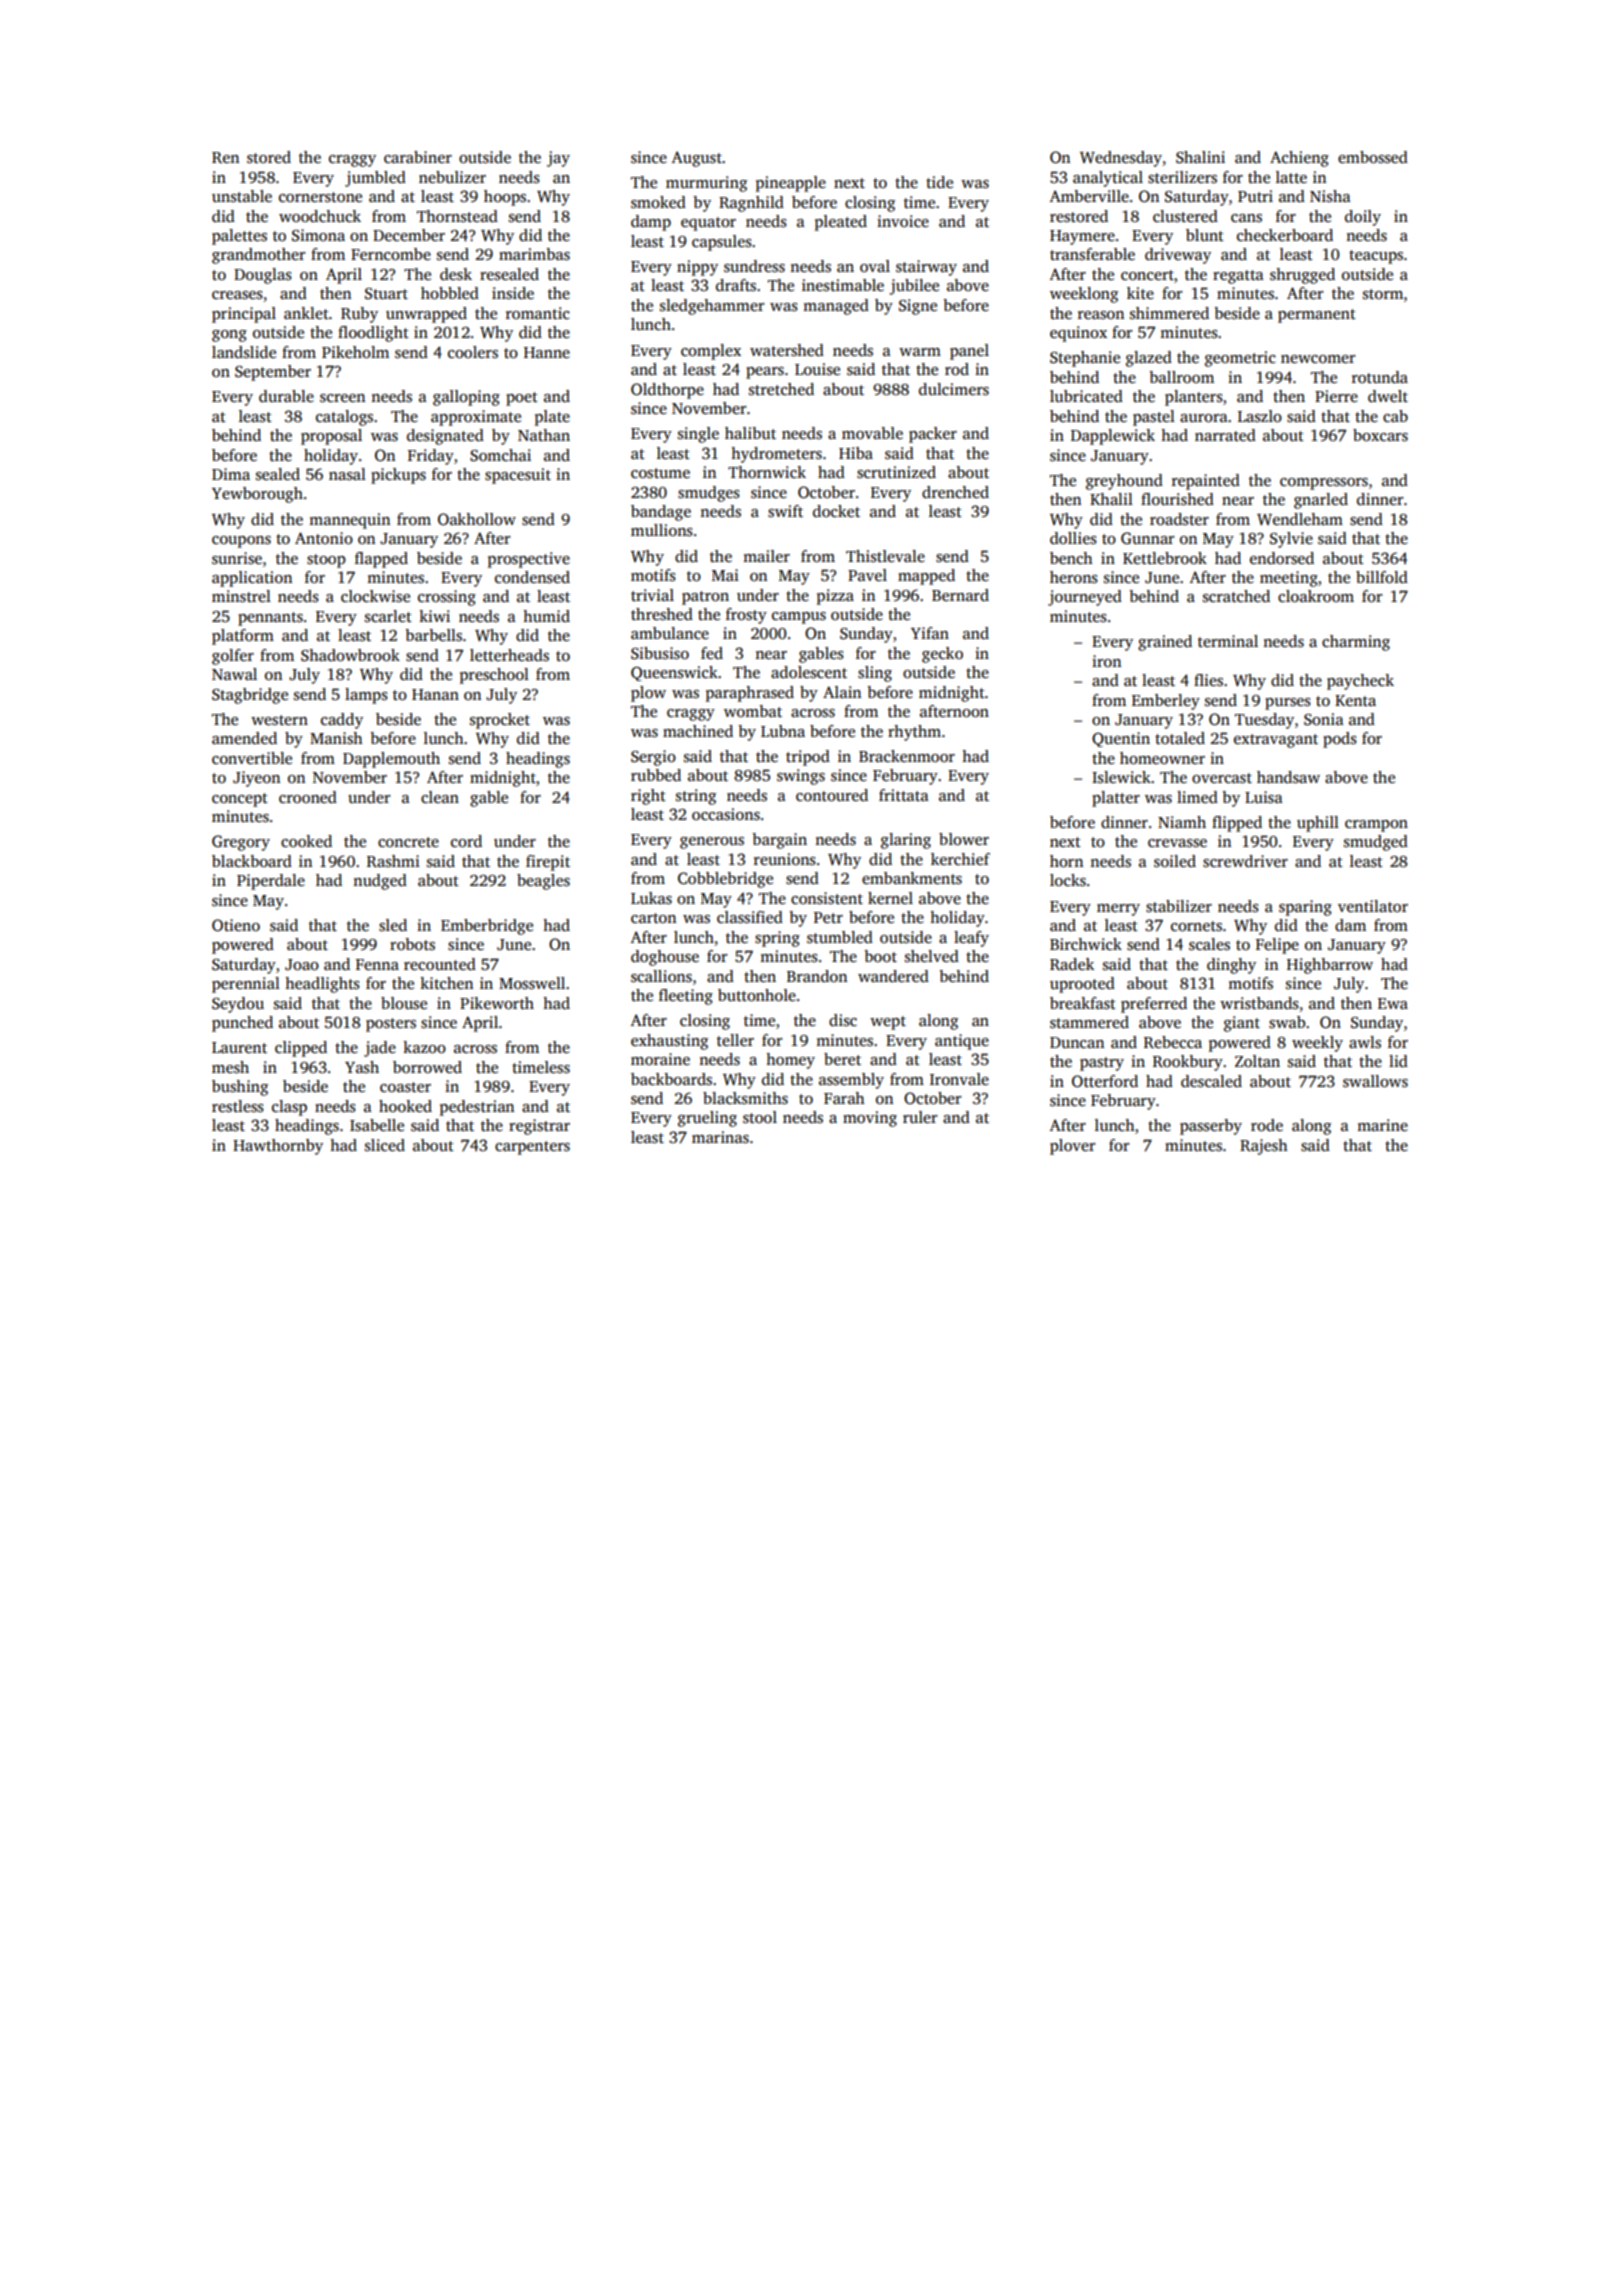 The height and width of the image is (2292, 1620). I want to click on Signe, so click(918, 307).
